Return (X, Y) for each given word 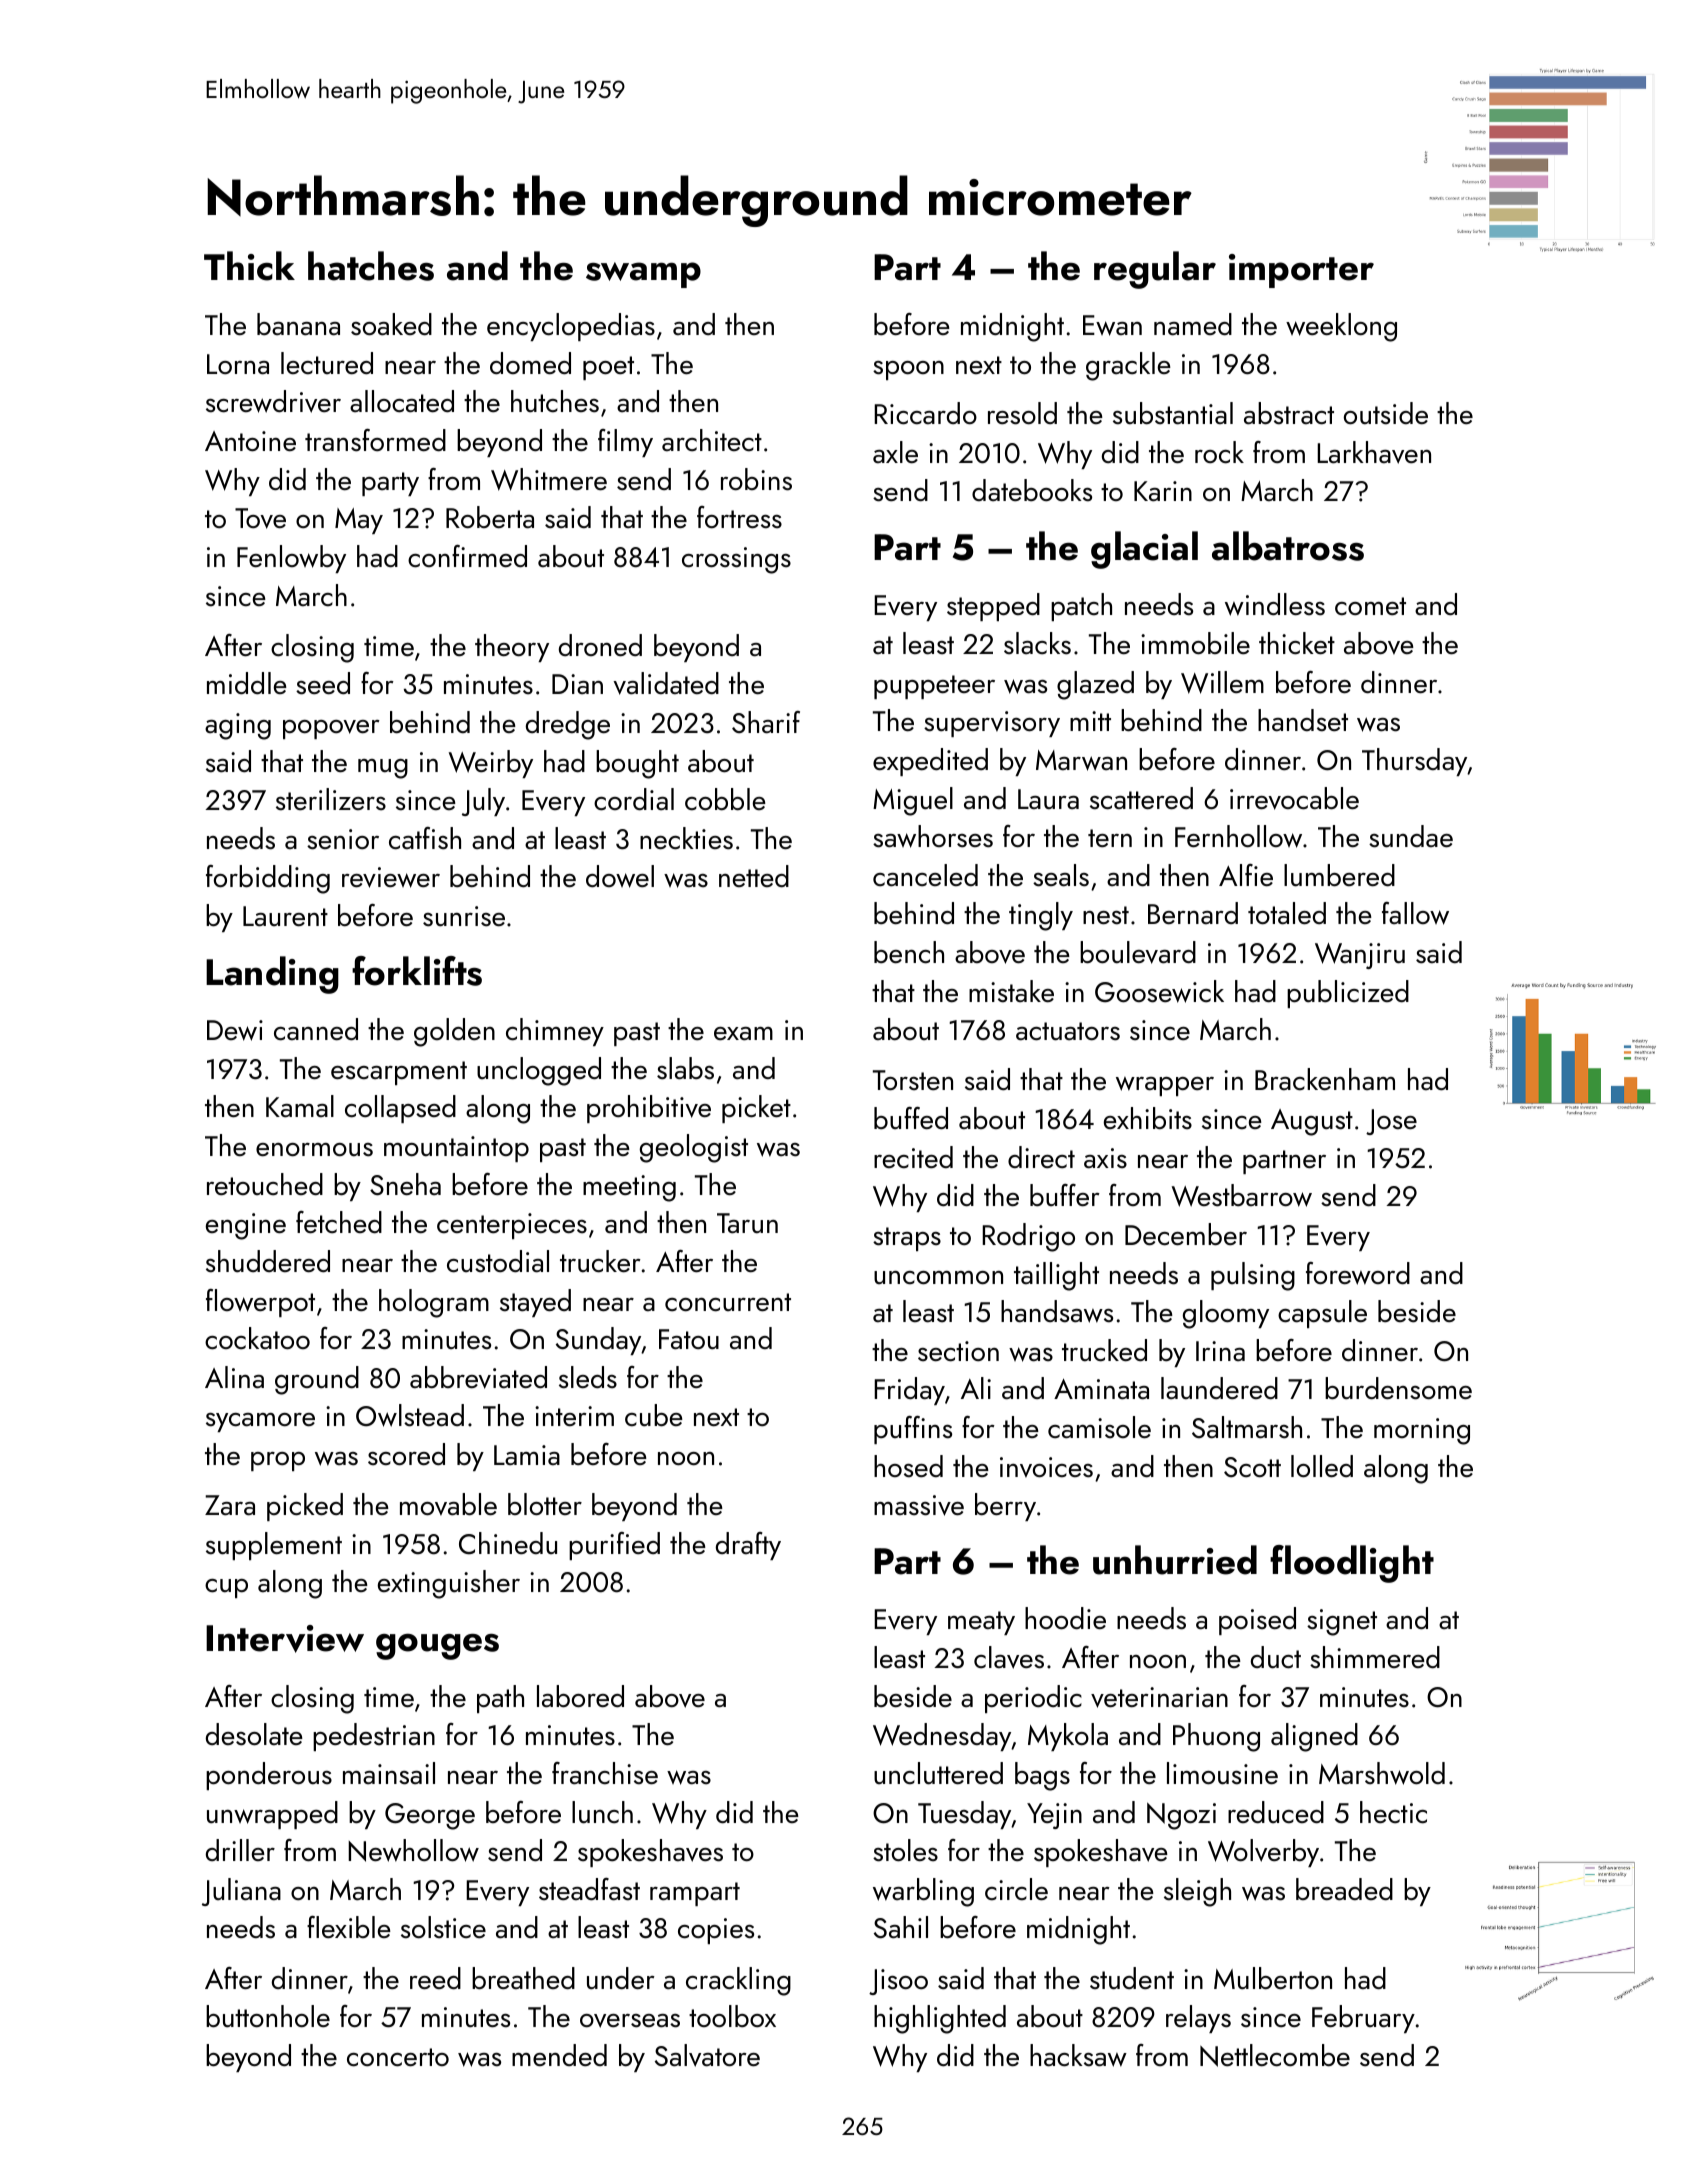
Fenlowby (291, 559)
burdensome (1398, 1388)
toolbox (732, 2016)
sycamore (260, 1422)
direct (1041, 1157)
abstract (1289, 413)
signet (1342, 1622)
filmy (625, 443)
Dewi (235, 1030)
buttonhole (268, 2016)
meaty (981, 1623)
